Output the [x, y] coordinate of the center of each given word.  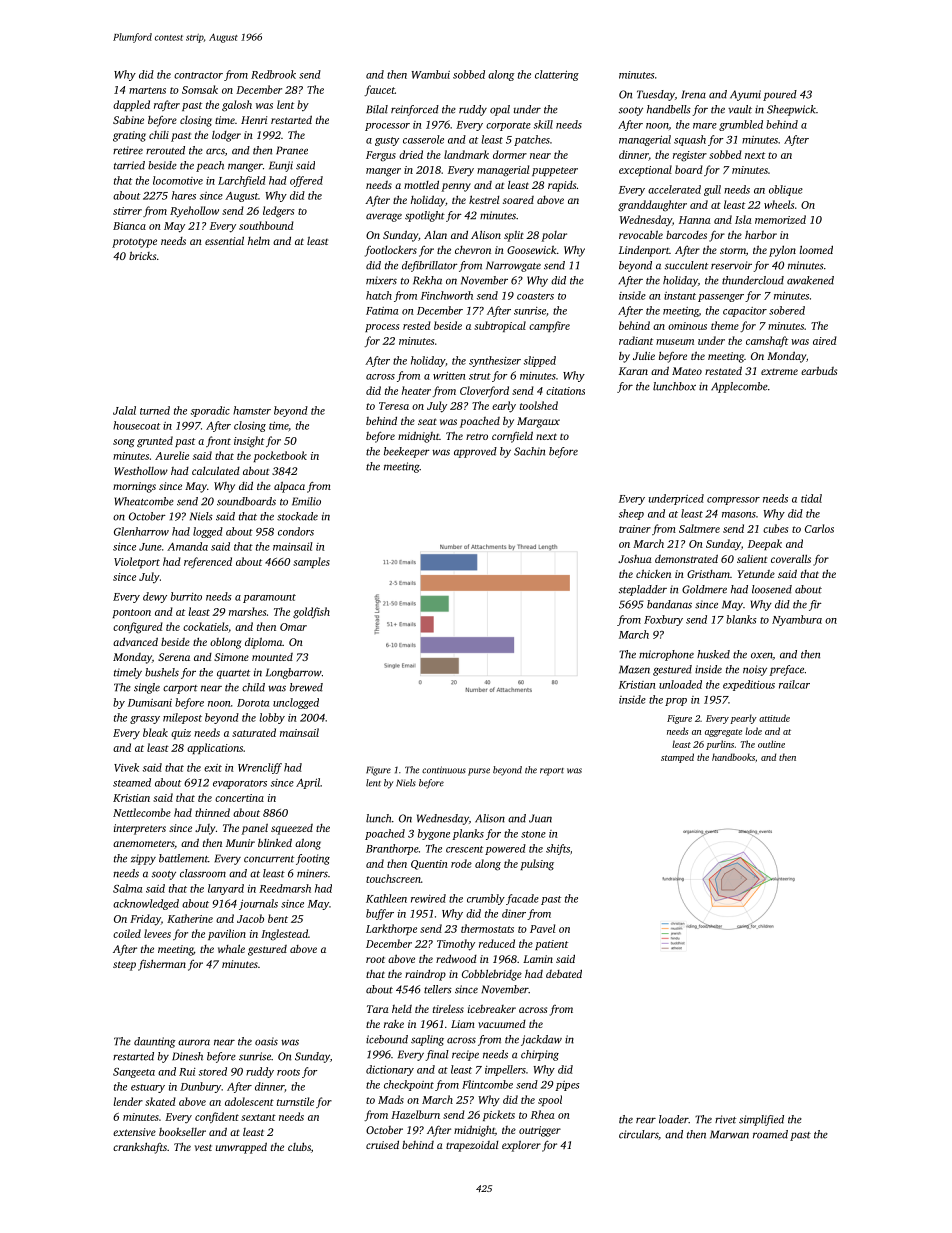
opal [500, 110]
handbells [669, 109]
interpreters [140, 829]
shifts [558, 849]
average [384, 217]
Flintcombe [487, 1084]
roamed [770, 1134]
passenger [721, 298]
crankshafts [140, 1148]
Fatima [382, 311]
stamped [677, 758]
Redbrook [273, 74]
